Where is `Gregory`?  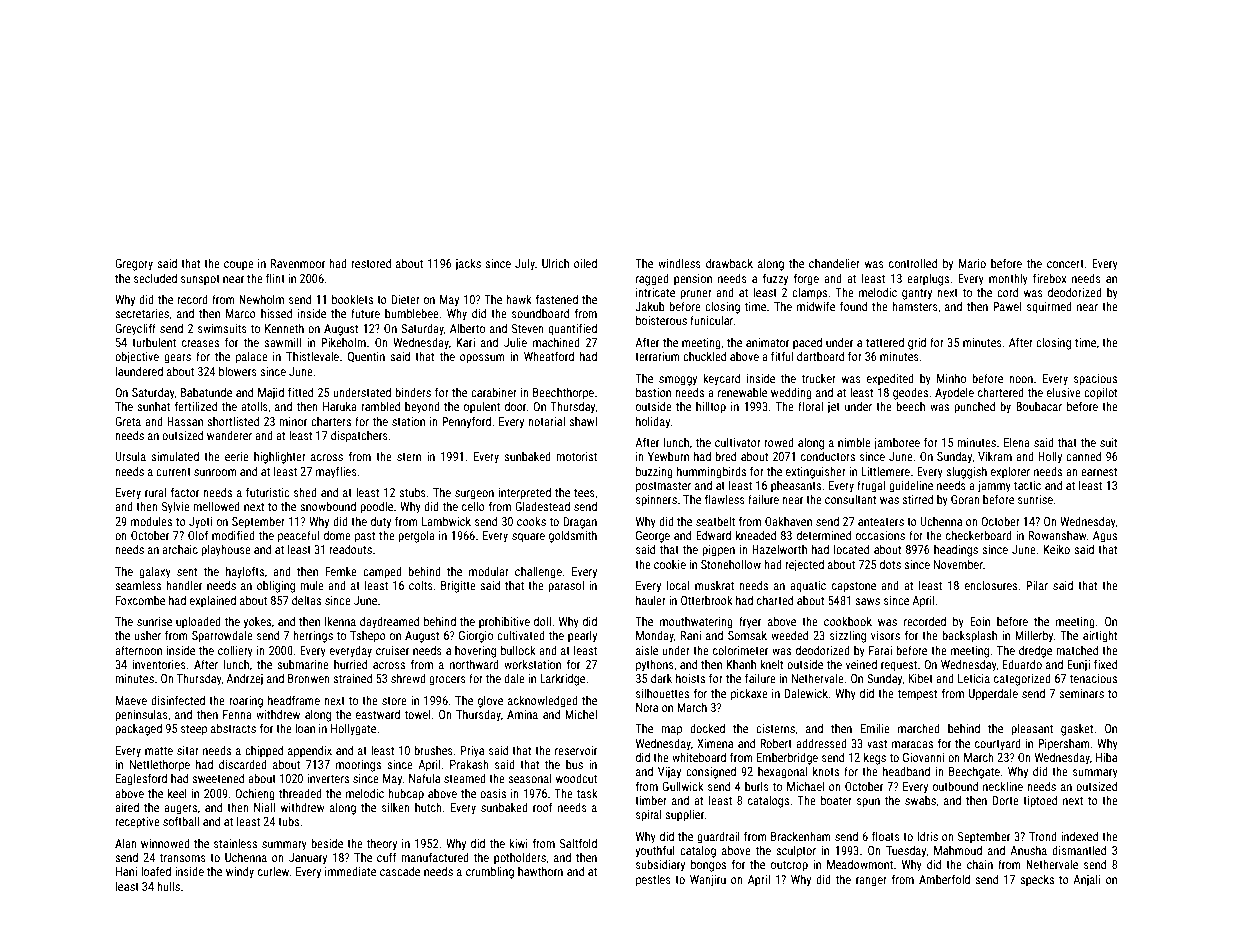 Gregory is located at coordinates (134, 265).
